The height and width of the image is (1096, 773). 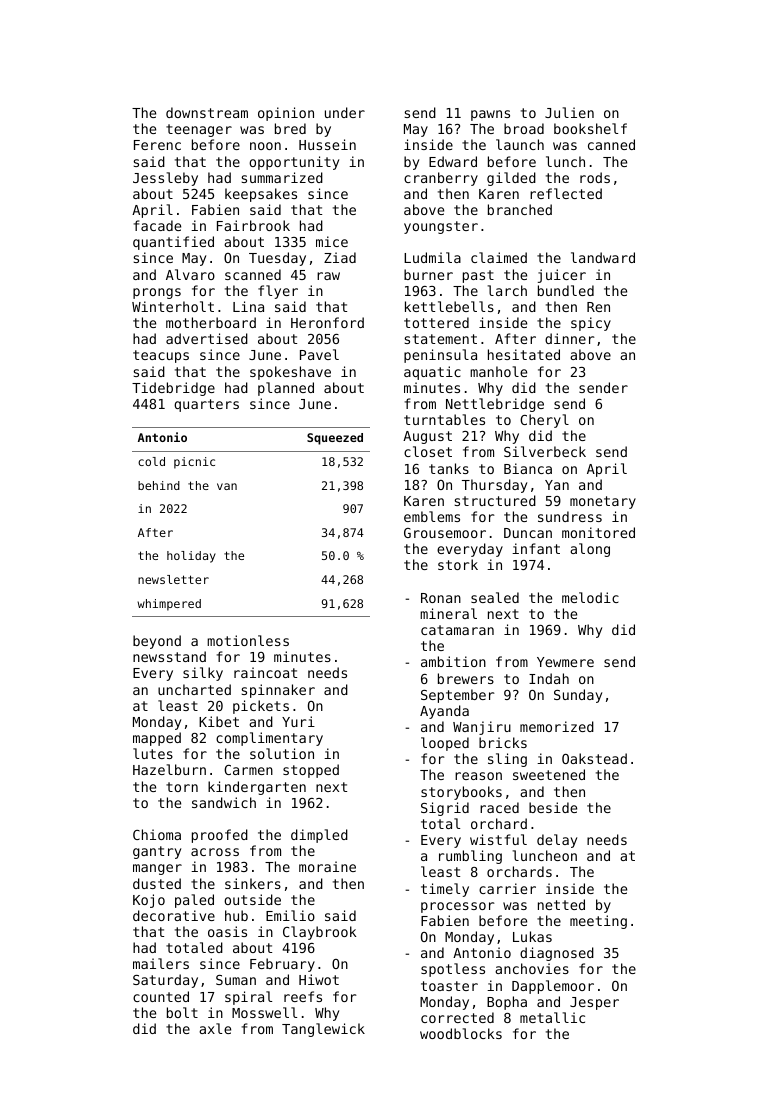 I want to click on quantified, so click(x=173, y=243).
